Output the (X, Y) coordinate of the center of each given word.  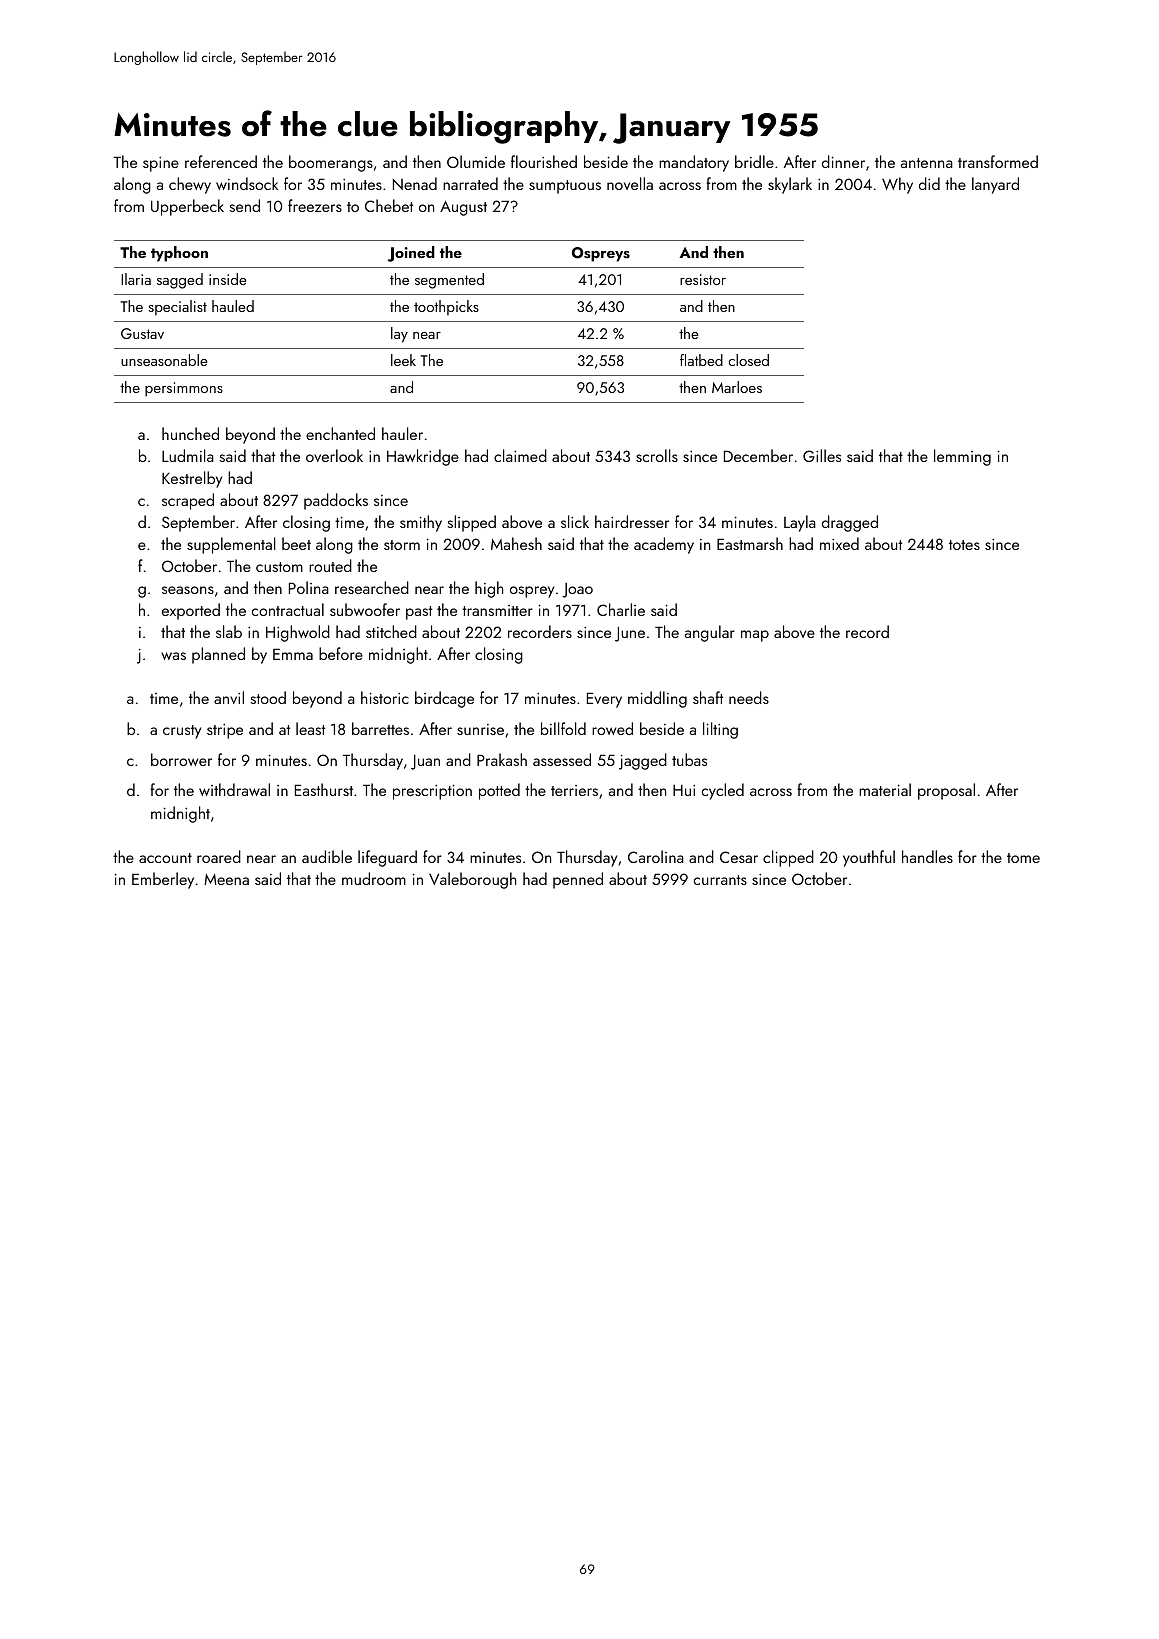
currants (720, 880)
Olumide (476, 161)
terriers (574, 790)
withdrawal (234, 789)
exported (191, 611)
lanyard (995, 185)
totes (964, 545)
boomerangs (331, 163)
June (630, 634)
